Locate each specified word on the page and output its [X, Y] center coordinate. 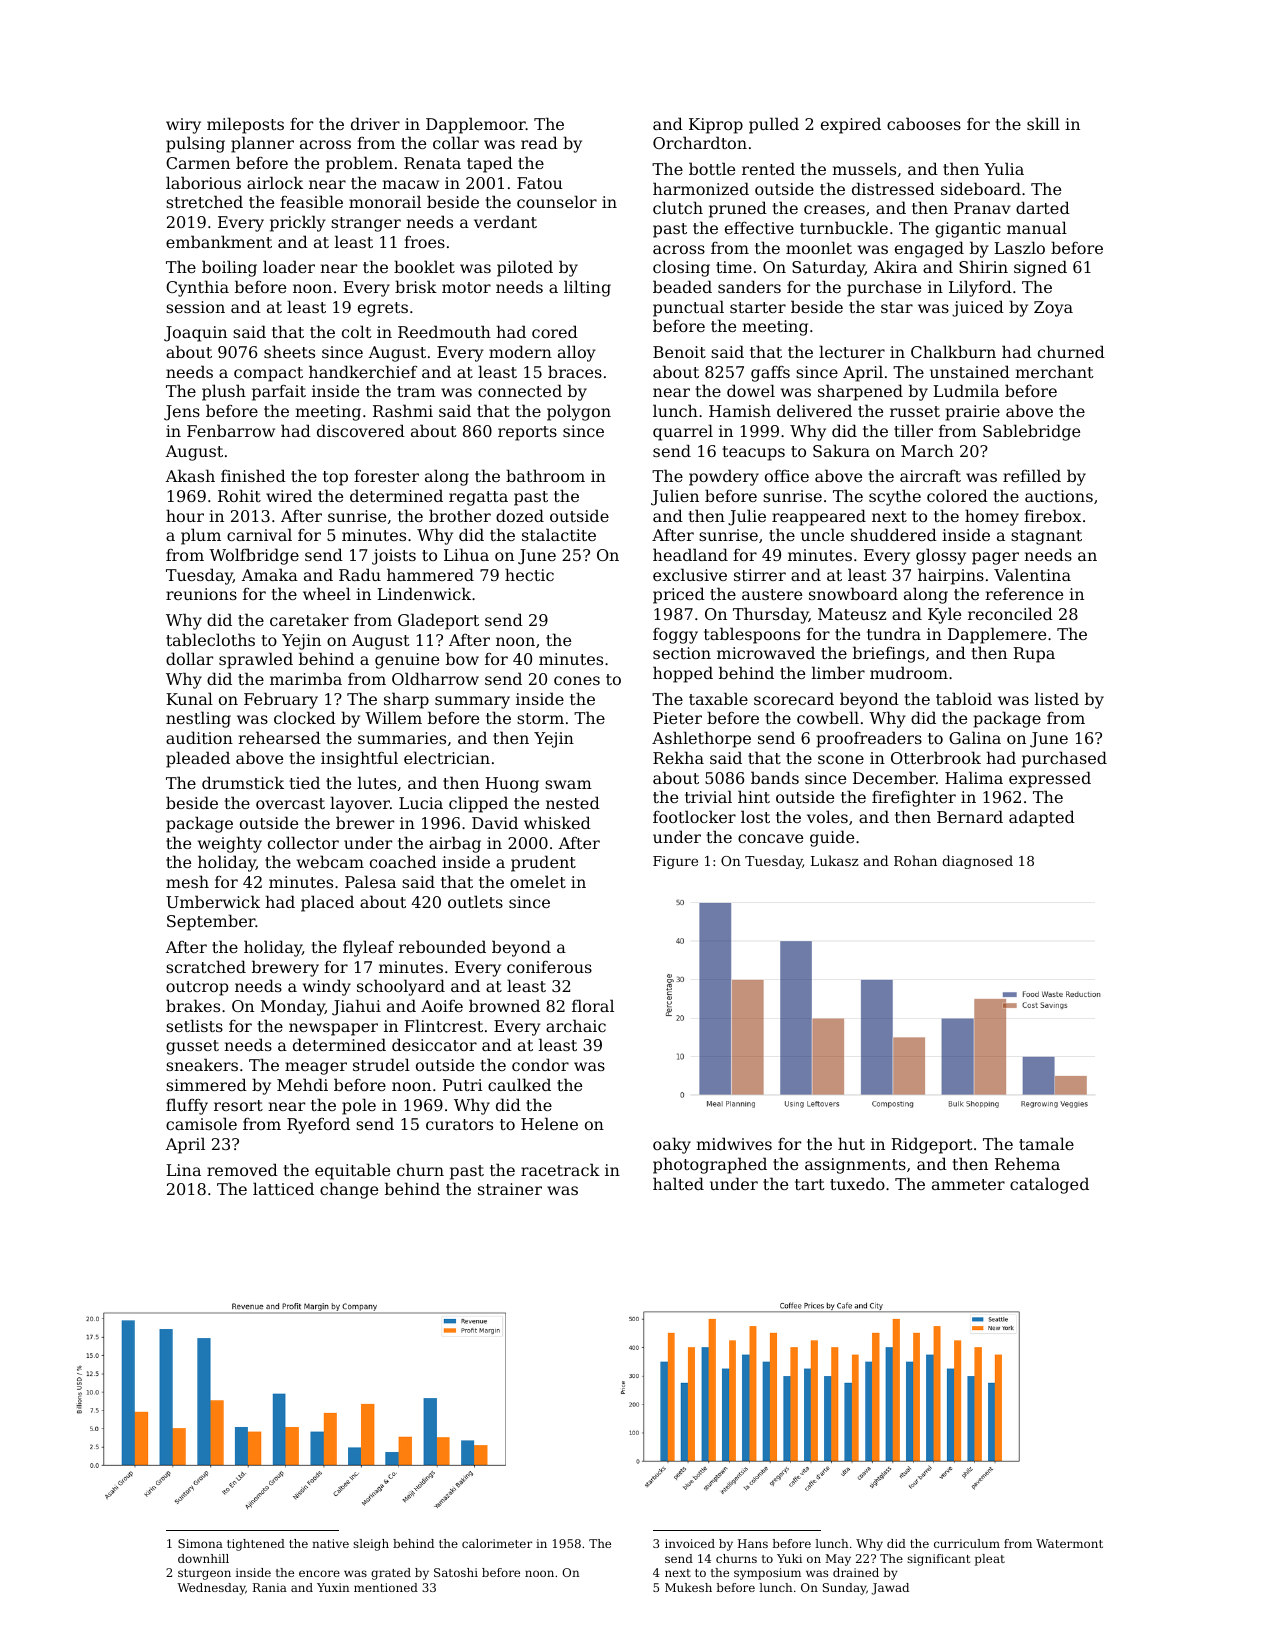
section [682, 653]
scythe [895, 497]
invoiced [690, 1543]
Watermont [1069, 1543]
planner [262, 144]
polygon [579, 412]
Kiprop [716, 126]
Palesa [370, 881]
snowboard [853, 593]
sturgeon [204, 1574]
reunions [201, 594]
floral [593, 1005]
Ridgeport [932, 1145]
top [335, 478]
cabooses [924, 123]
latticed [283, 1188]
